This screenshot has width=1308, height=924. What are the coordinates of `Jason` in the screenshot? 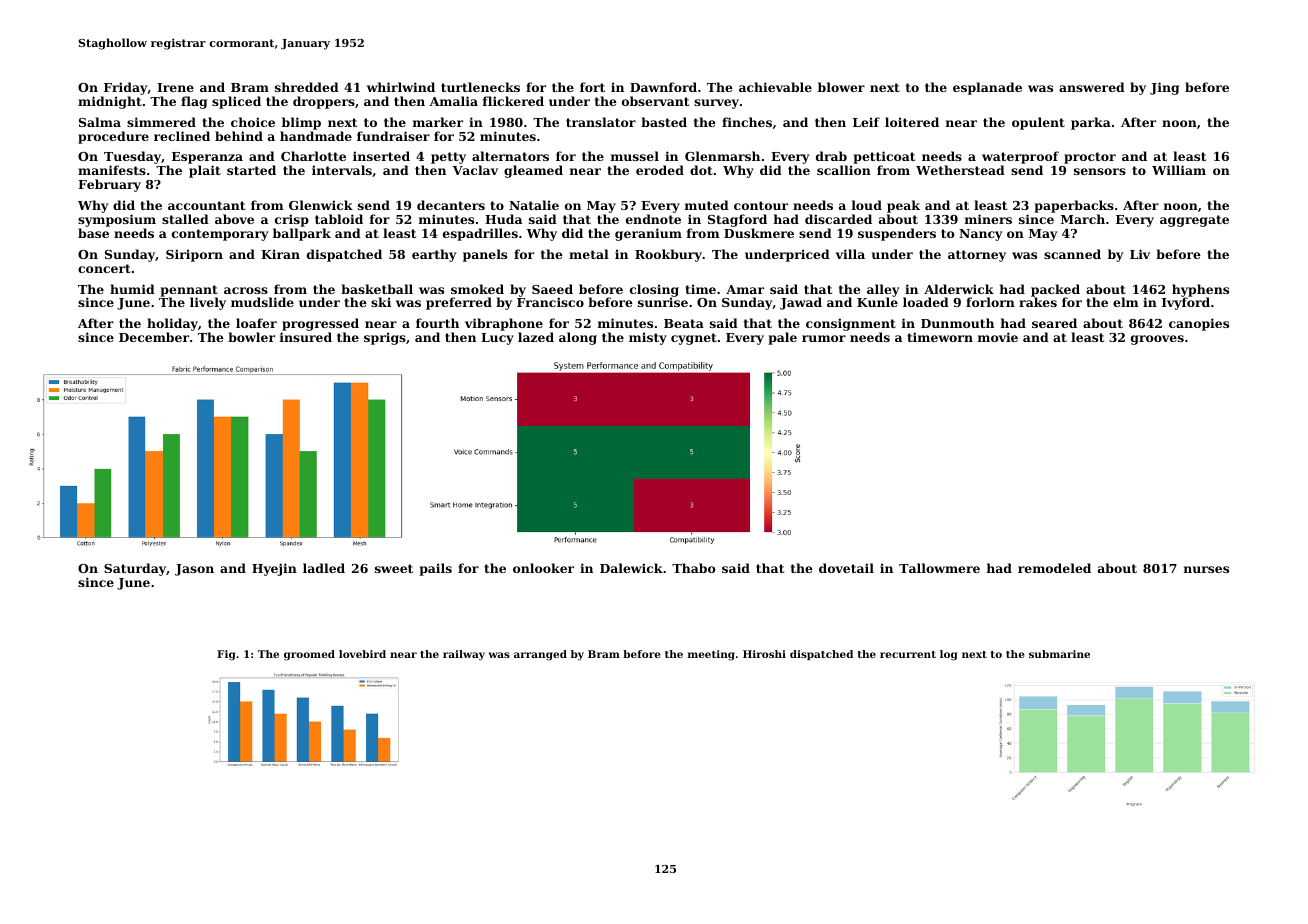 It's located at (194, 570).
